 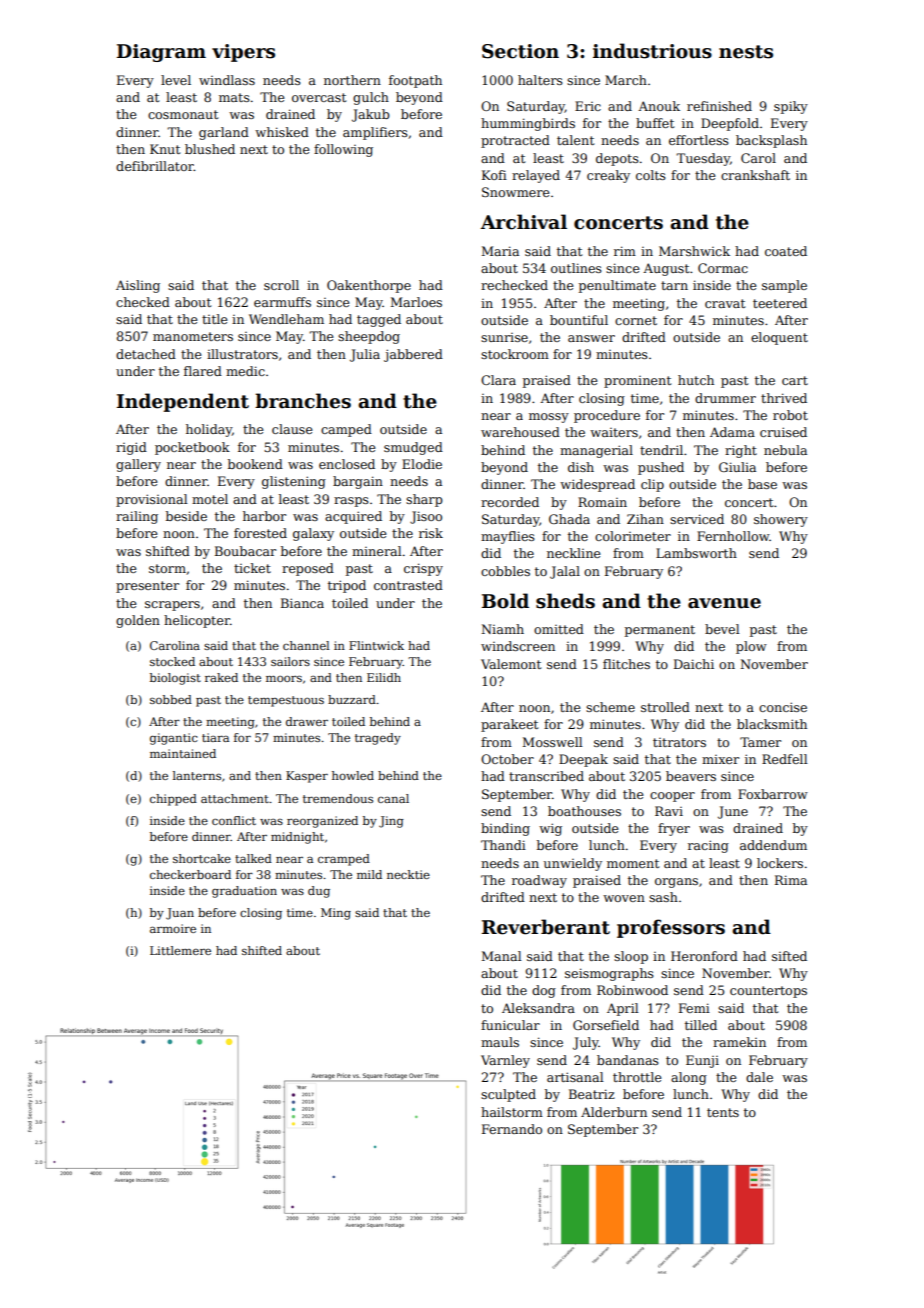 What do you see at coordinates (751, 647) in the screenshot?
I see `plow` at bounding box center [751, 647].
